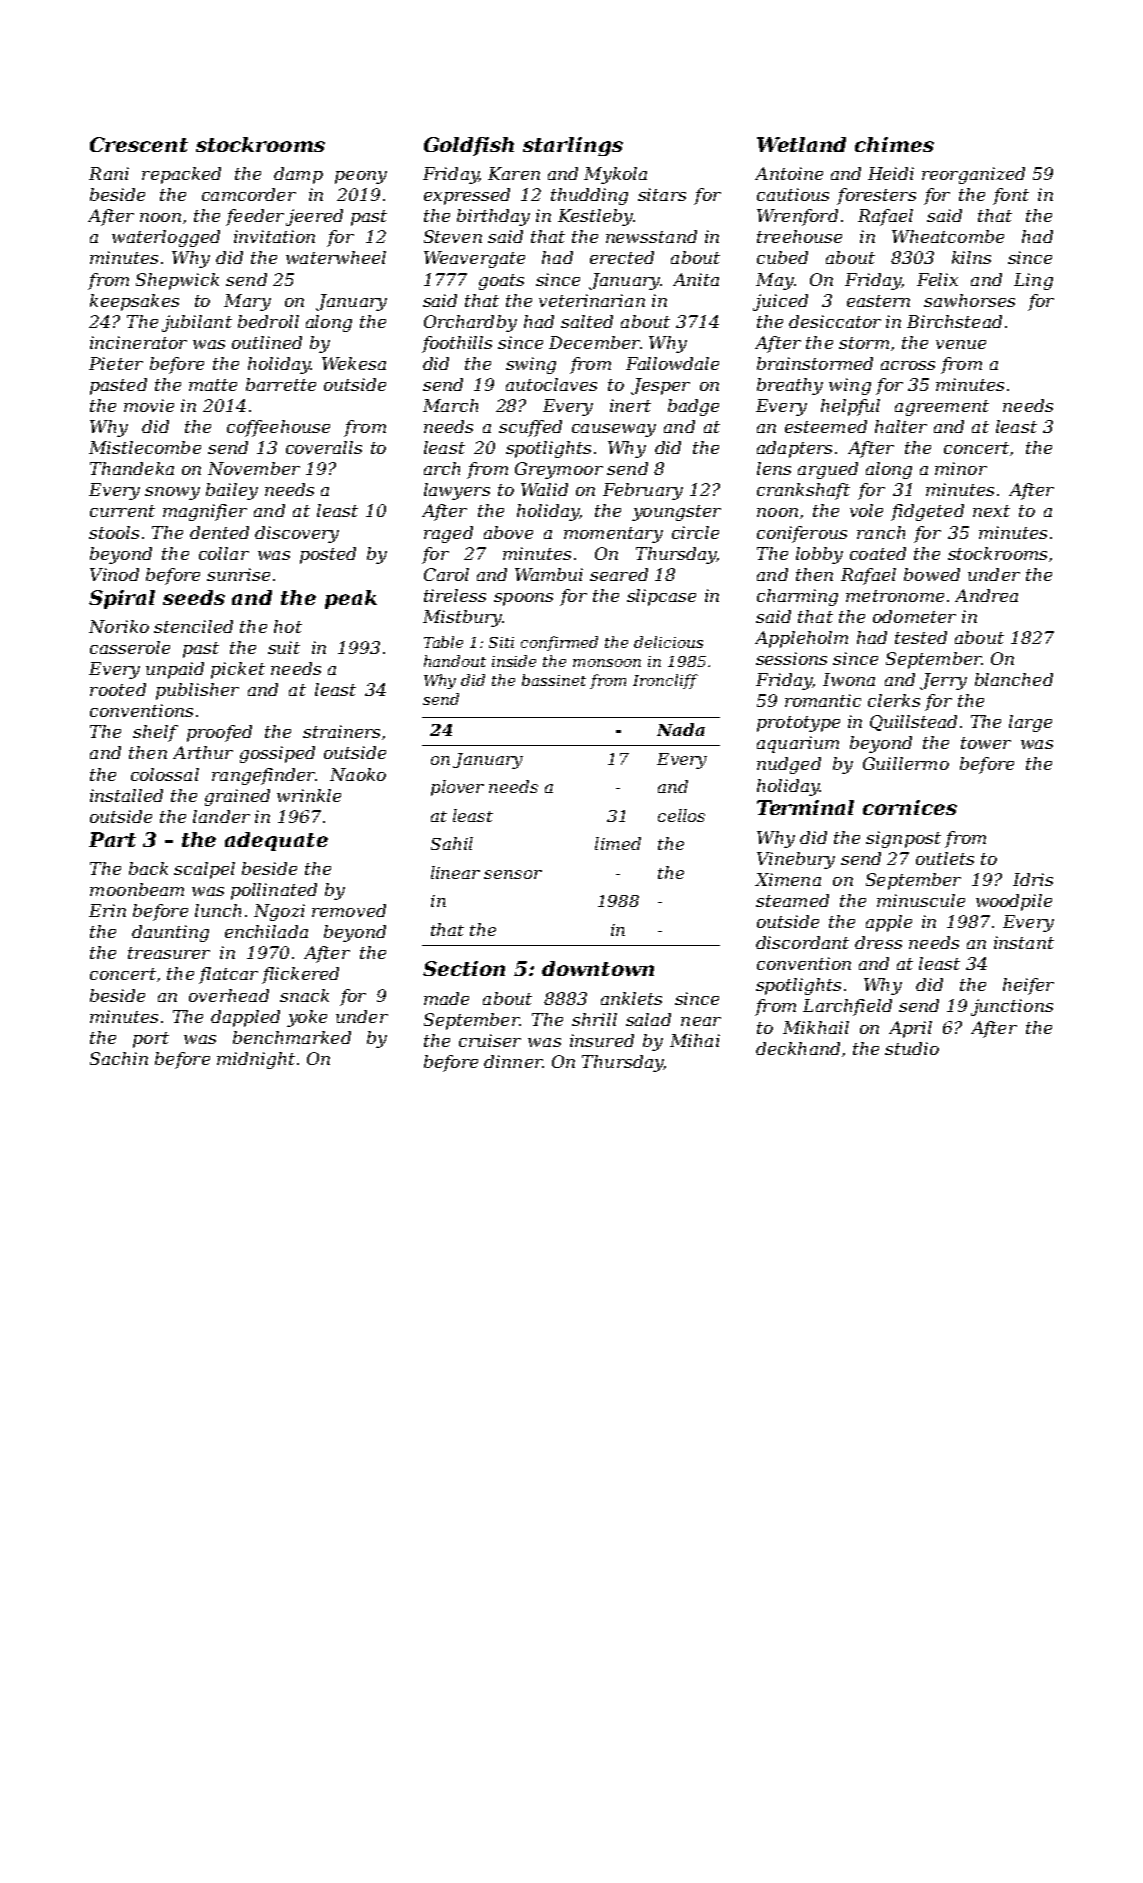  Describe the element at coordinates (681, 815) in the screenshot. I see `cellos` at that location.
